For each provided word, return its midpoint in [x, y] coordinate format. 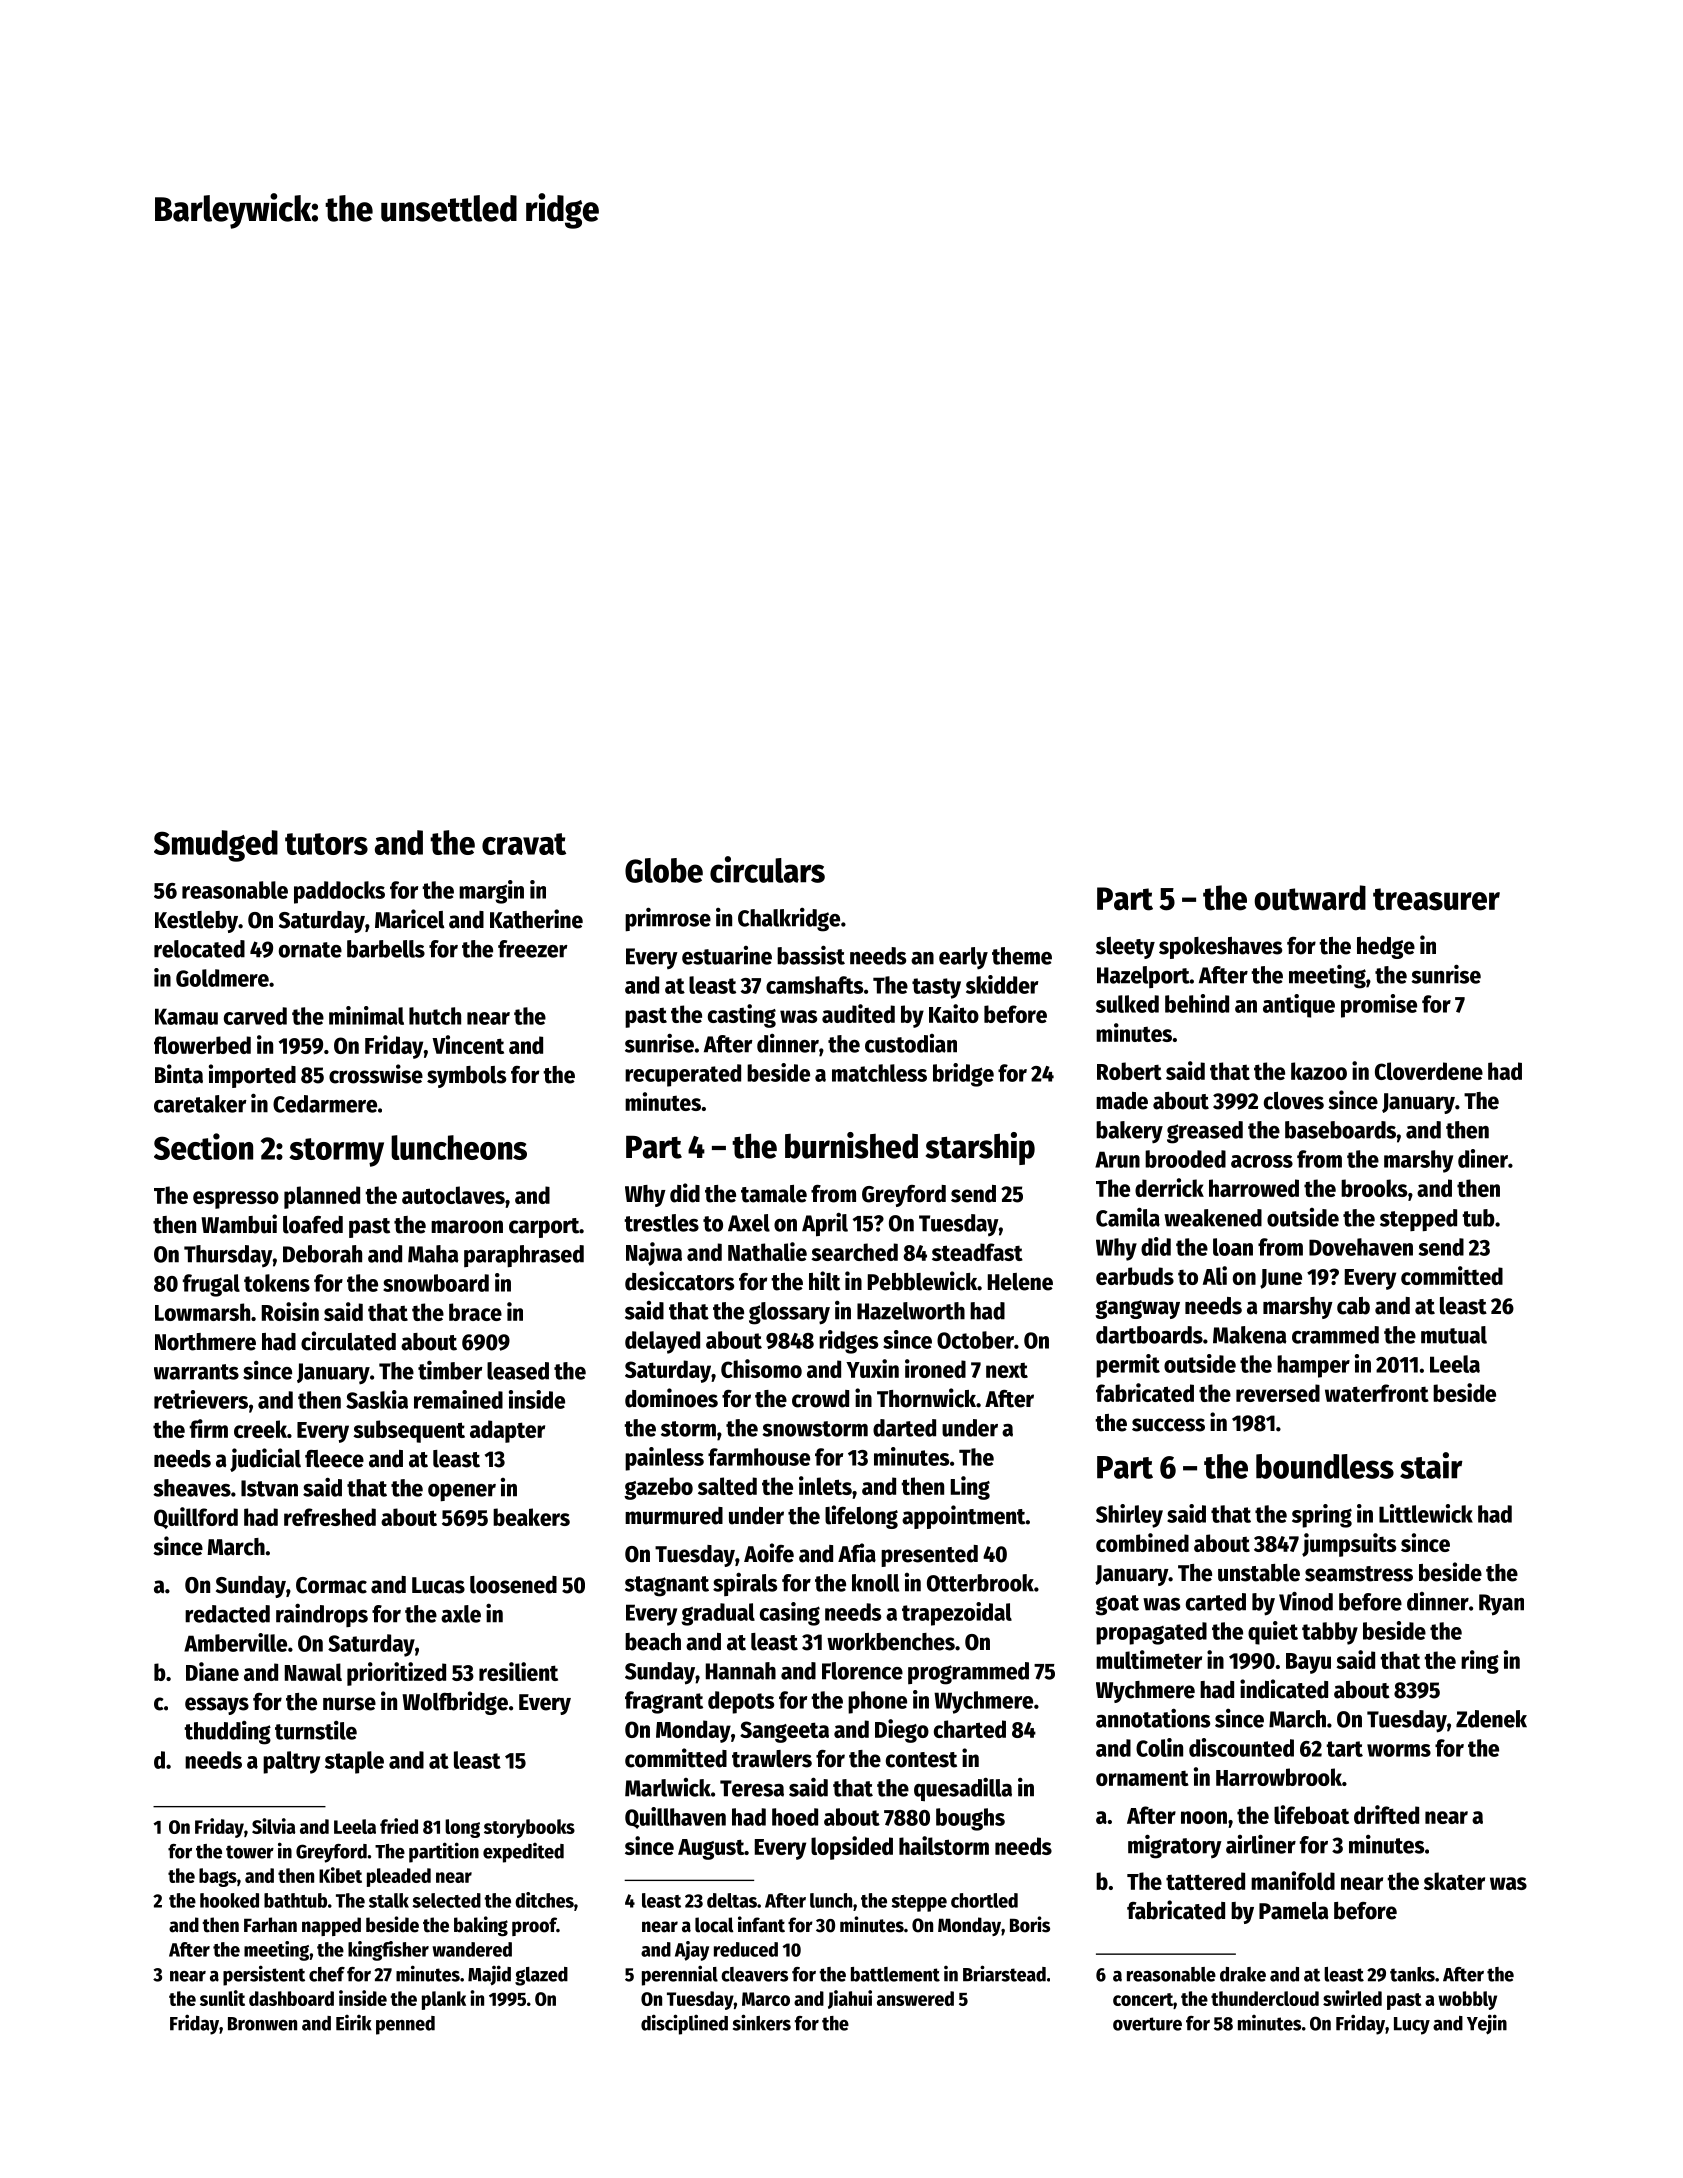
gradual [718, 1614]
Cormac [331, 1585]
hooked [229, 1900]
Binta [179, 1074]
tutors [326, 844]
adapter [507, 1431]
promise [1379, 1006]
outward [1310, 898]
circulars [767, 869]
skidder [1002, 984]
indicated [1284, 1689]
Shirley [1129, 1516]
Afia [857, 1553]
